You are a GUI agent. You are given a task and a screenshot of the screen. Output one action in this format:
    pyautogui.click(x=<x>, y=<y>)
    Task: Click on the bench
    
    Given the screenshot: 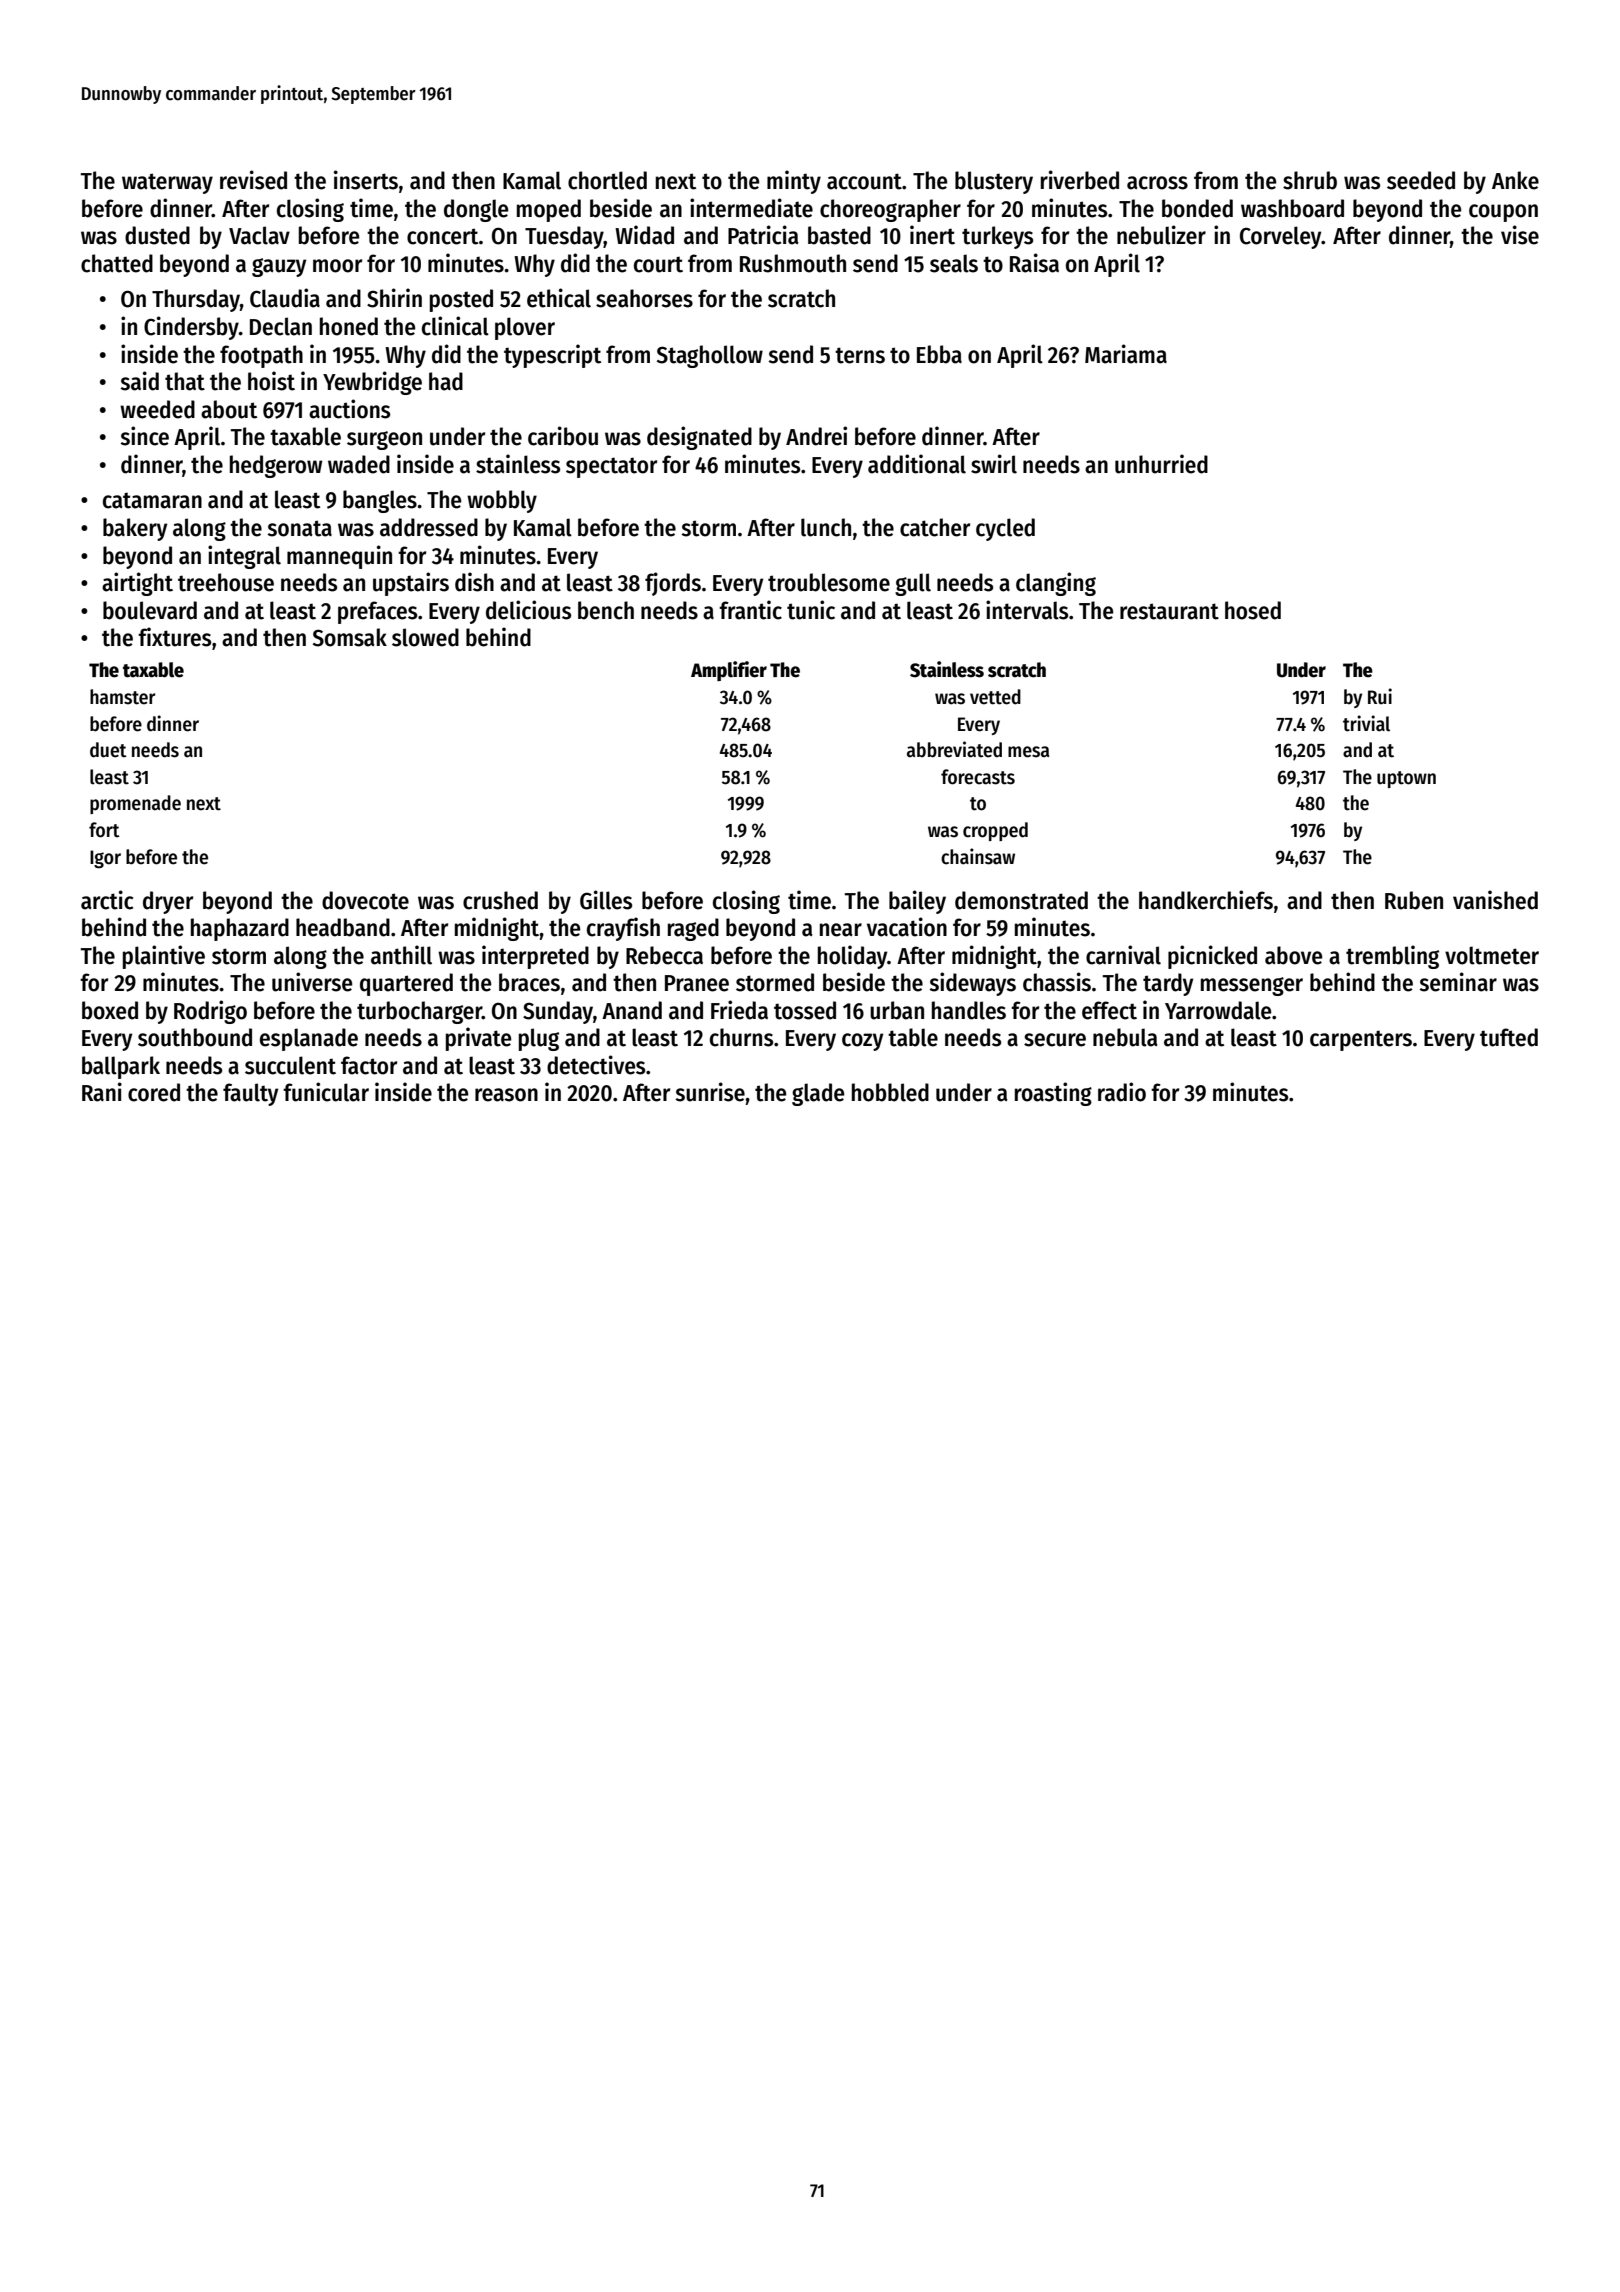 What is the action you would take?
    pyautogui.click(x=606, y=610)
